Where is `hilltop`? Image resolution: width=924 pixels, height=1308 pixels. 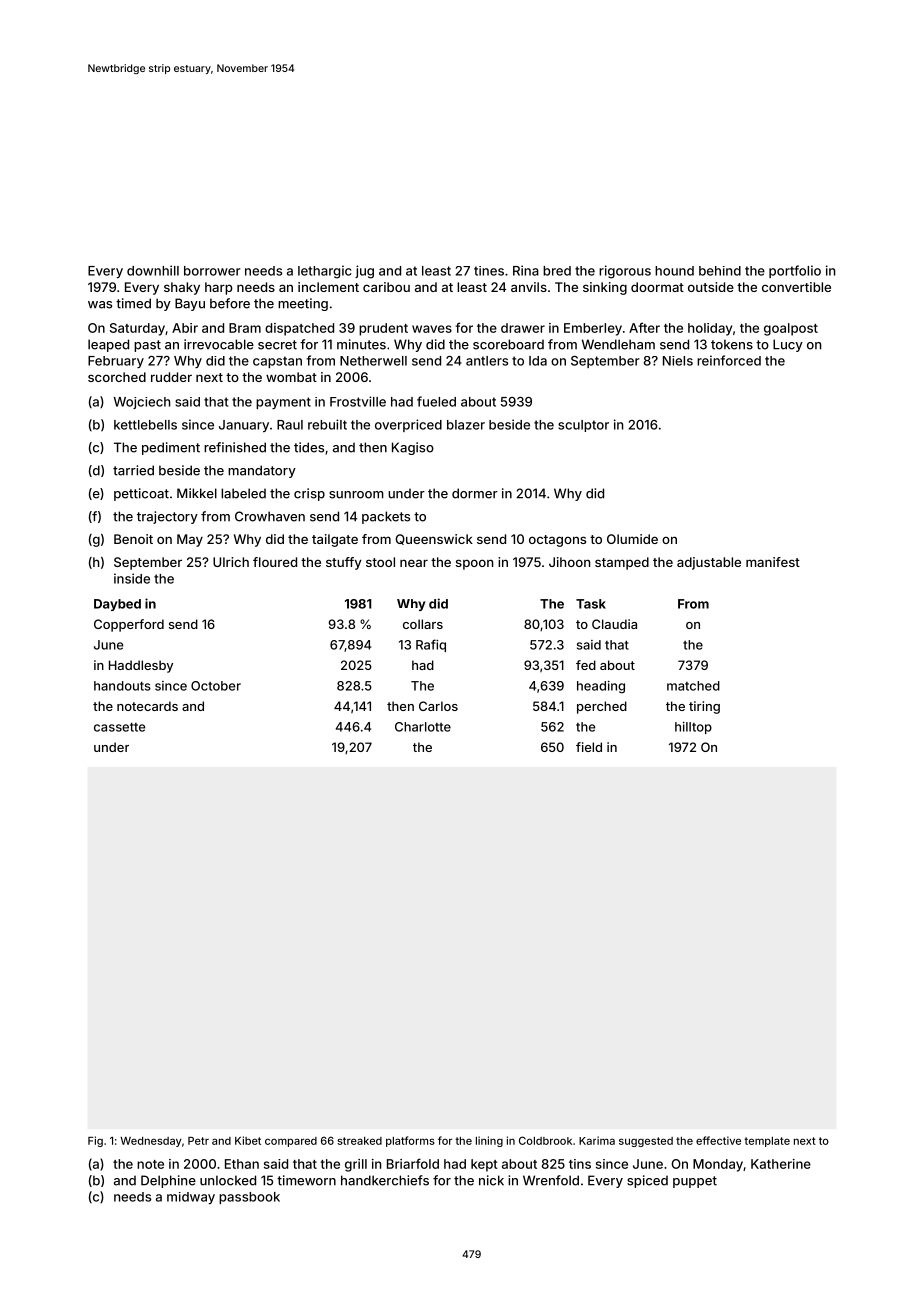
hilltop is located at coordinates (693, 728).
